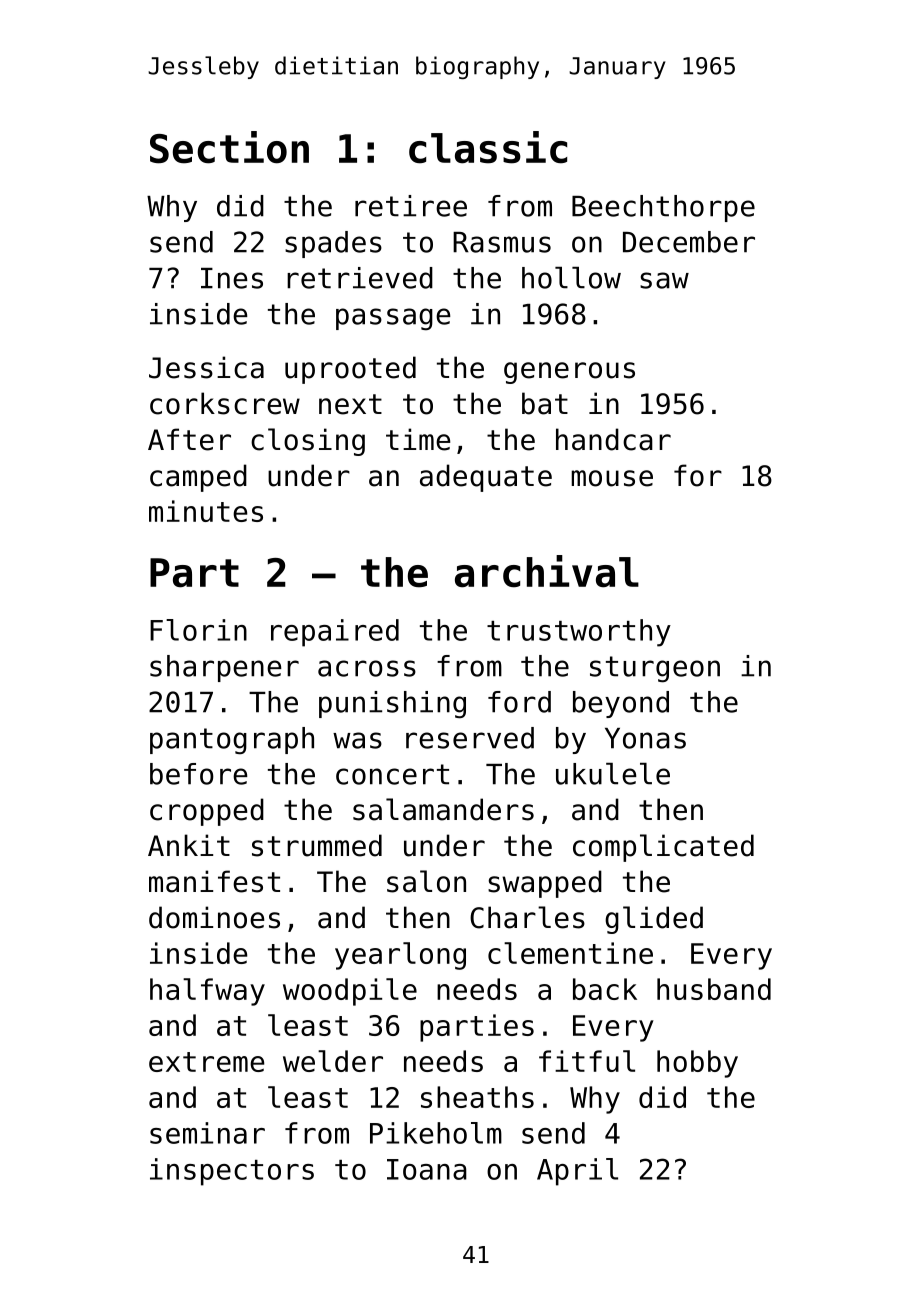  I want to click on saw, so click(664, 280).
